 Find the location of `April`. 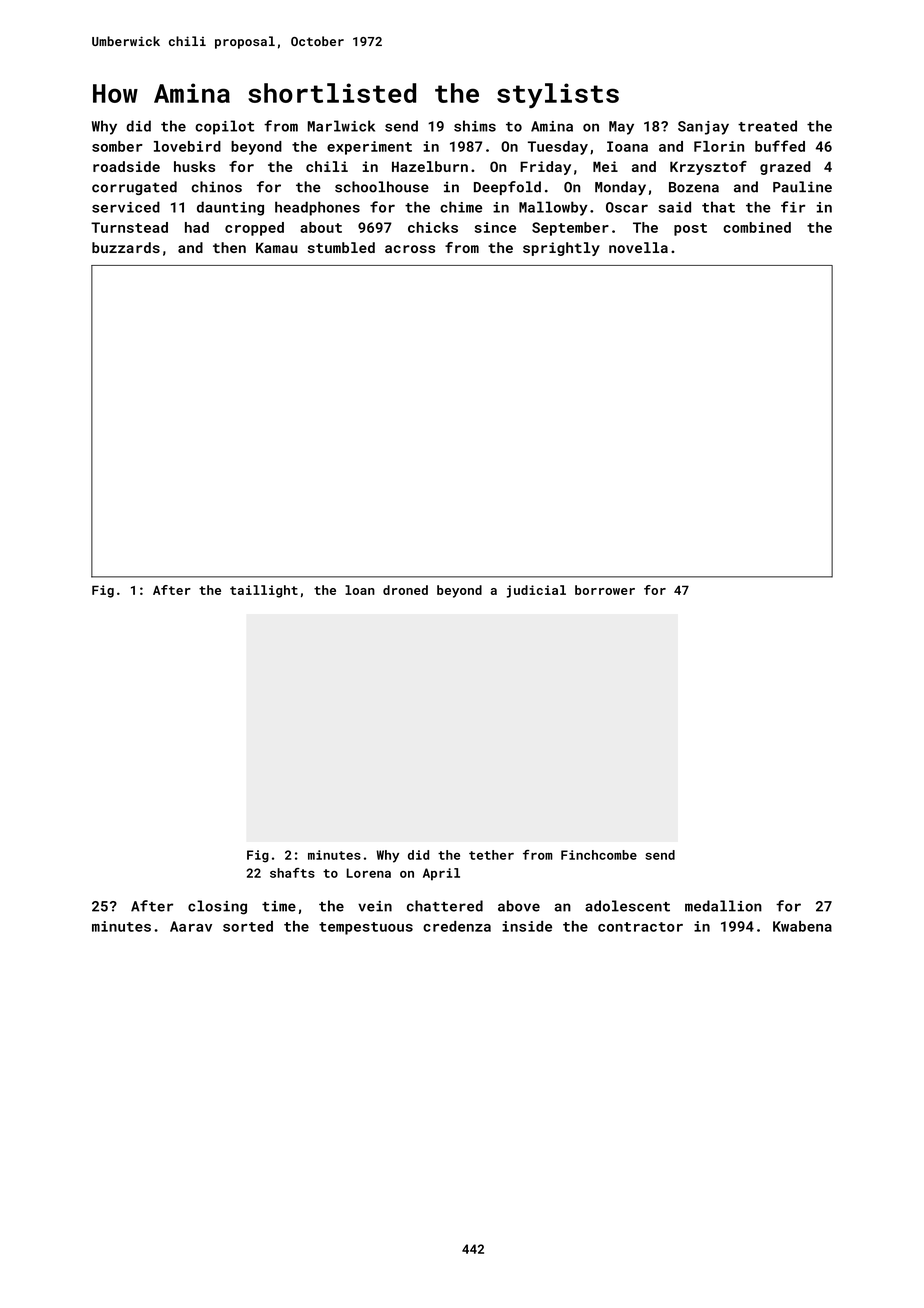

April is located at coordinates (441, 874).
